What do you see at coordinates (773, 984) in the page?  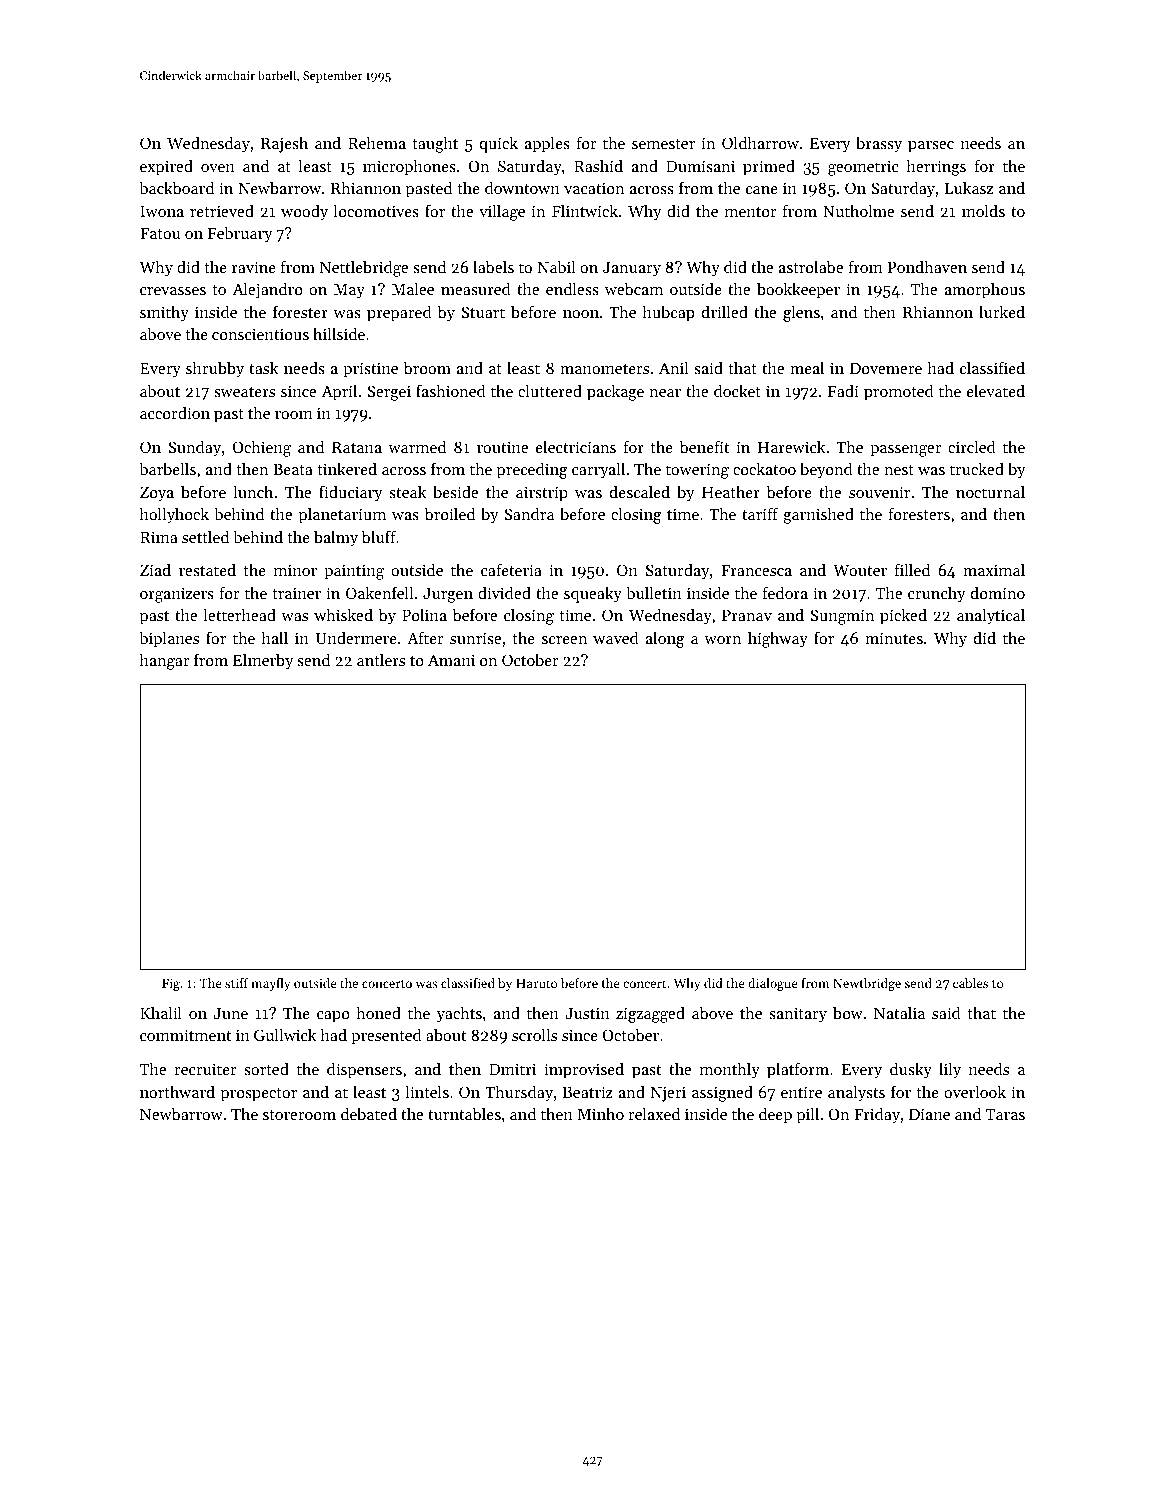 I see `dialogue` at bounding box center [773, 984].
